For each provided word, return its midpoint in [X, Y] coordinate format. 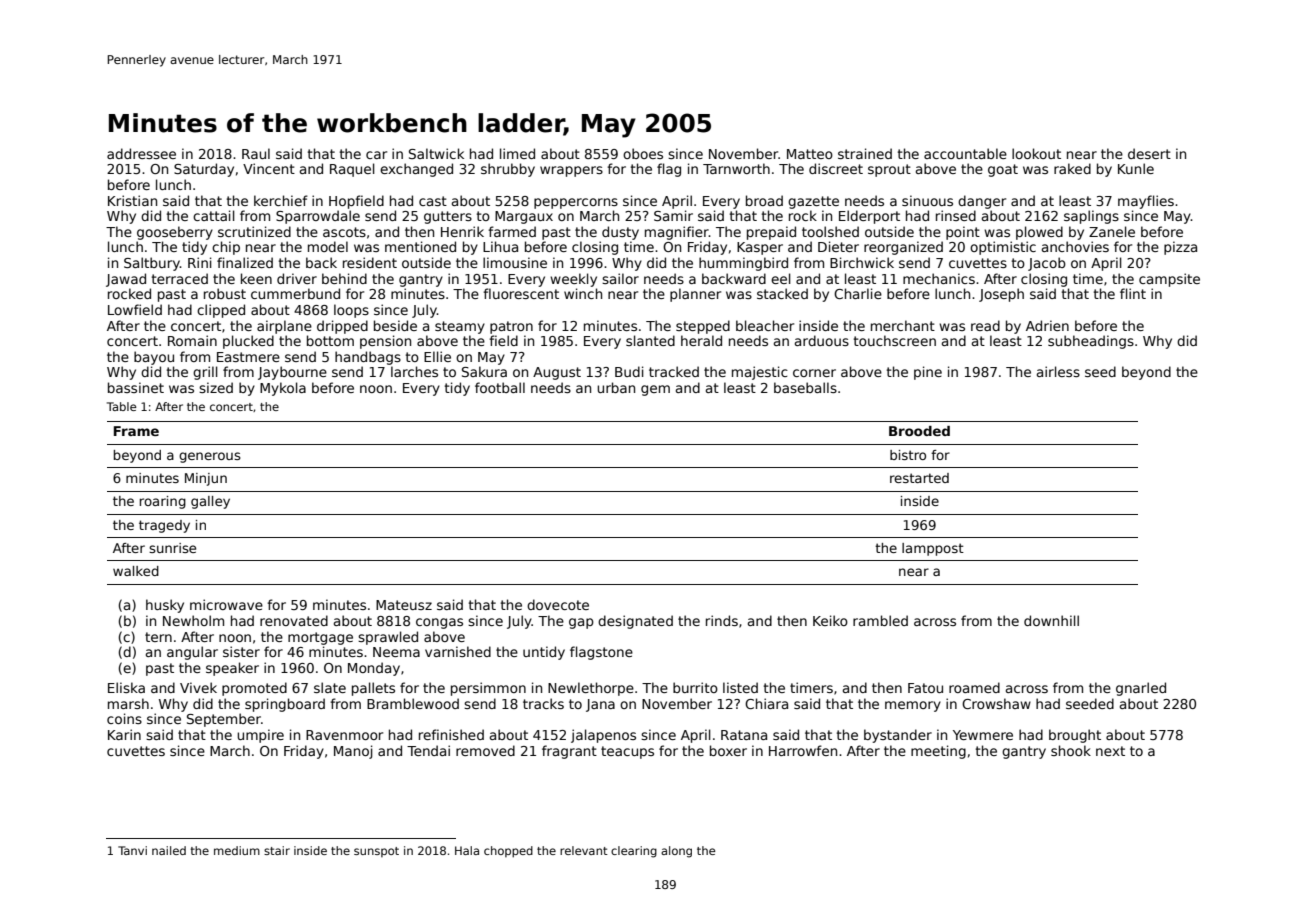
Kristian [132, 200]
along [676, 852]
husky [165, 606]
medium [237, 850]
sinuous [927, 200]
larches [414, 371]
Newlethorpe [591, 689]
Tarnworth [736, 168]
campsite [1169, 280]
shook [1071, 750]
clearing [634, 852]
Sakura [484, 371]
